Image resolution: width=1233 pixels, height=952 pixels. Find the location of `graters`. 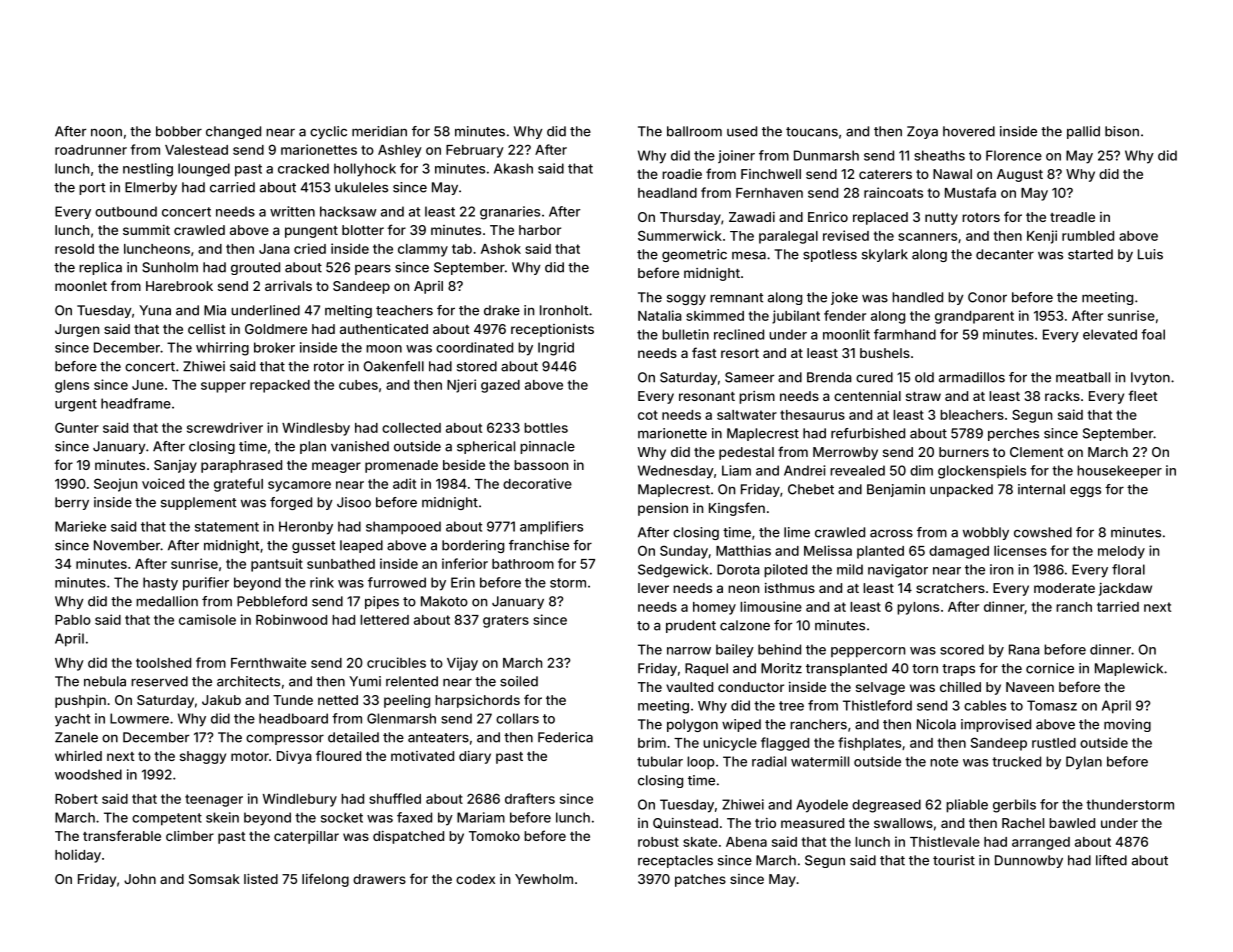

graters is located at coordinates (506, 621).
